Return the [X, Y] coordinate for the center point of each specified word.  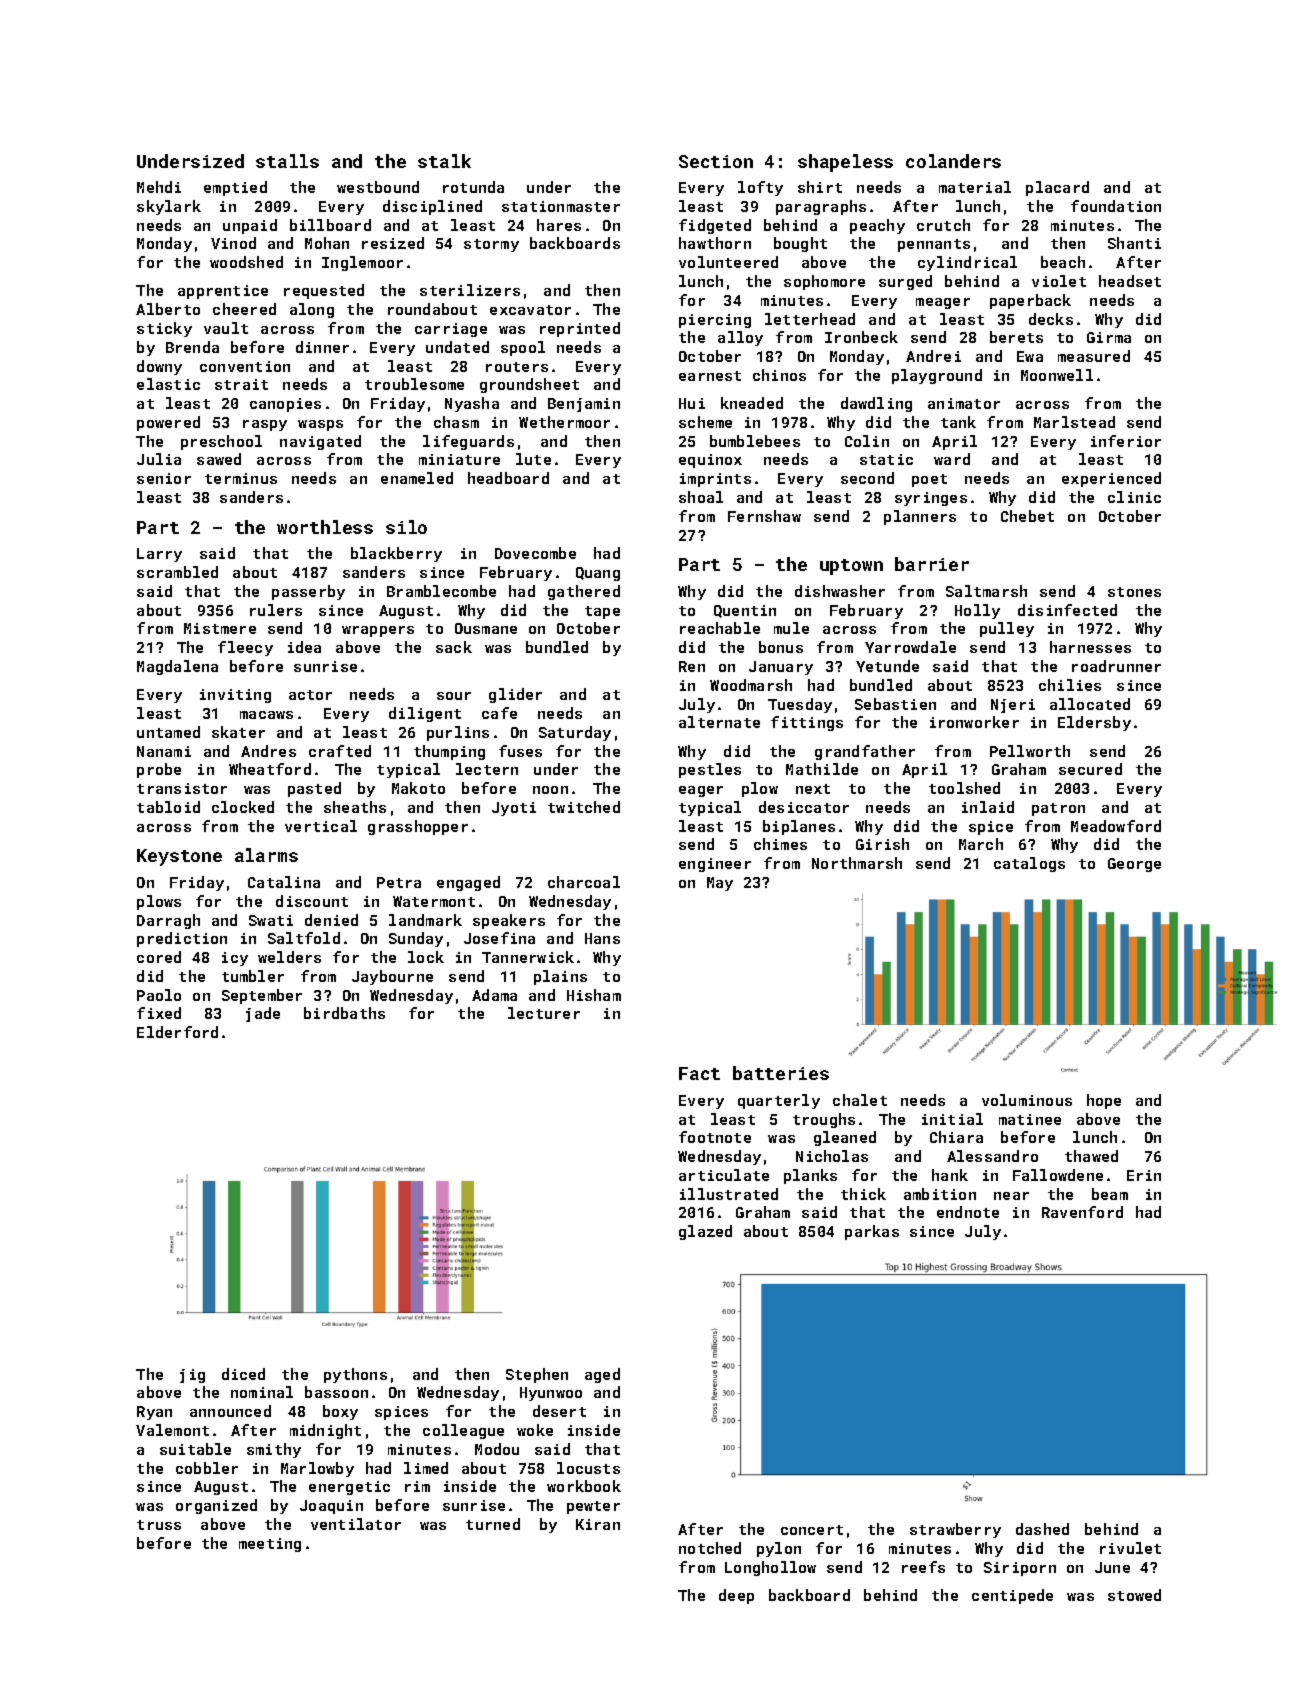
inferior [1126, 441]
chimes [780, 844]
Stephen [537, 1375]
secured [1090, 769]
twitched [584, 807]
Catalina [284, 882]
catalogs [1029, 864]
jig [192, 1376]
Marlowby [317, 1469]
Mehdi [159, 187]
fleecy [245, 648]
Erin [1144, 1175]
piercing [715, 321]
